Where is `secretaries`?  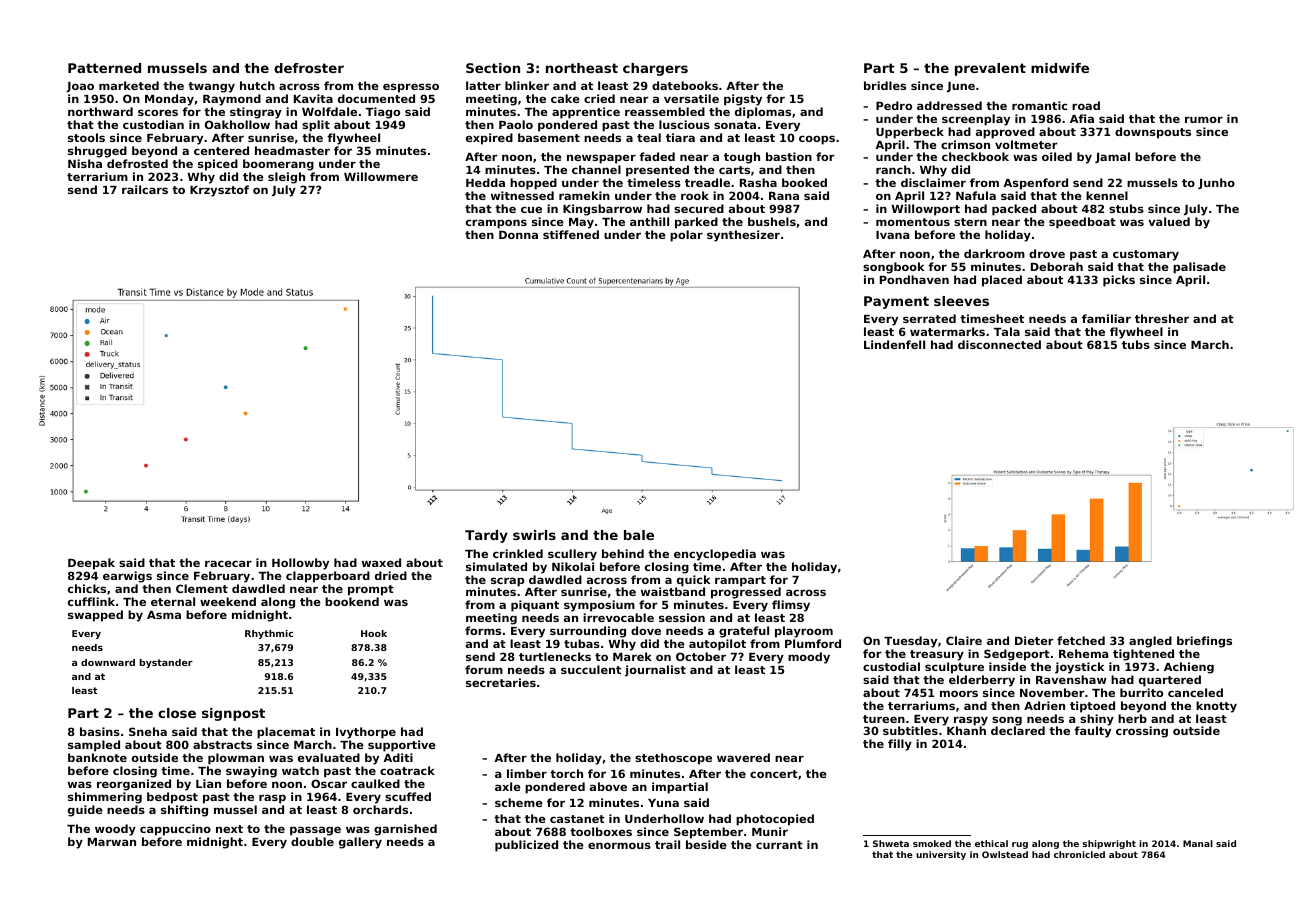 secretaries is located at coordinates (501, 682).
